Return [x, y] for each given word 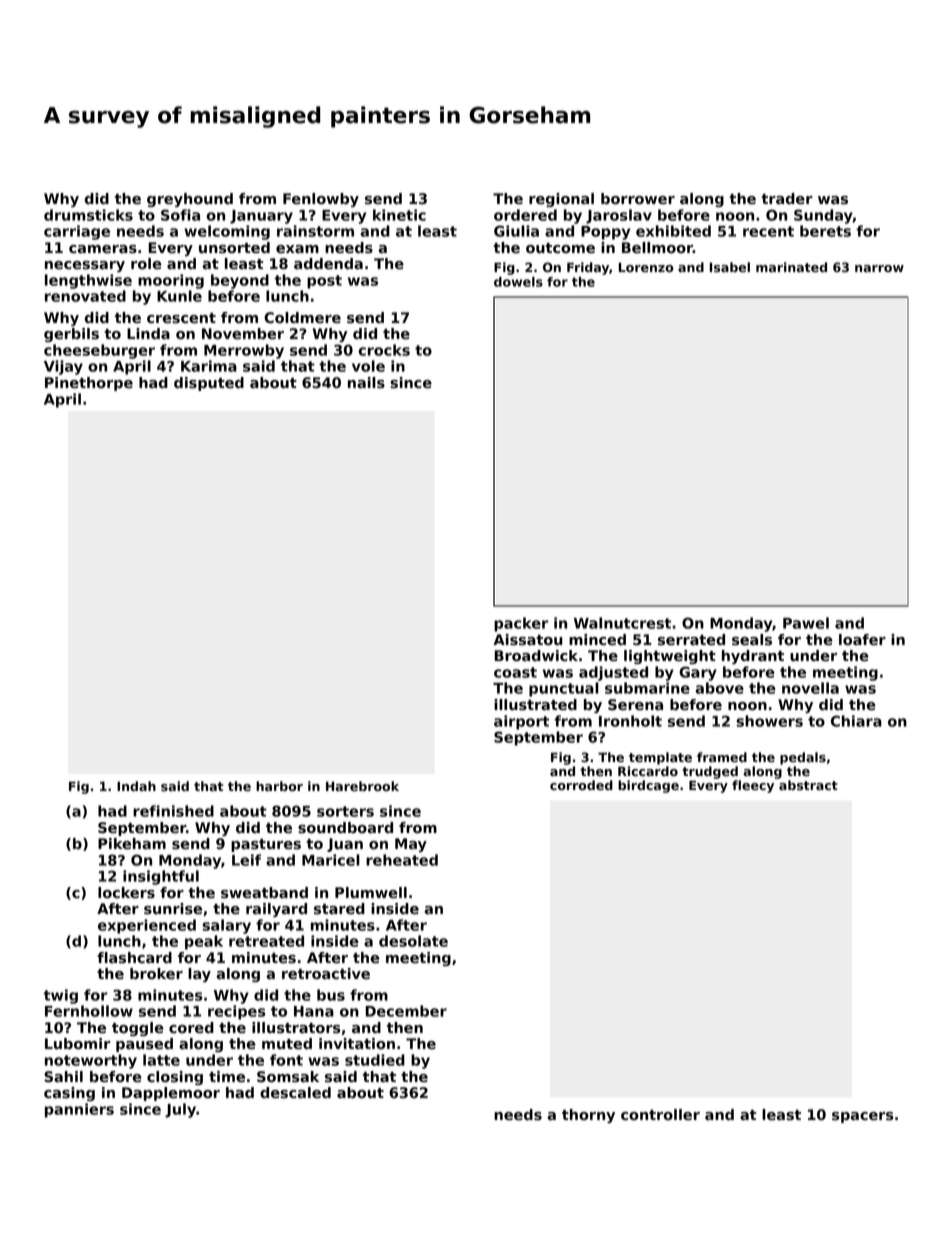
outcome [560, 248]
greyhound [190, 200]
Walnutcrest [622, 623]
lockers [126, 893]
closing [175, 1078]
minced [597, 640]
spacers [863, 1117]
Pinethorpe [89, 384]
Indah [136, 786]
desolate [413, 941]
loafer [862, 640]
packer [521, 624]
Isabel [730, 267]
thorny [588, 1116]
